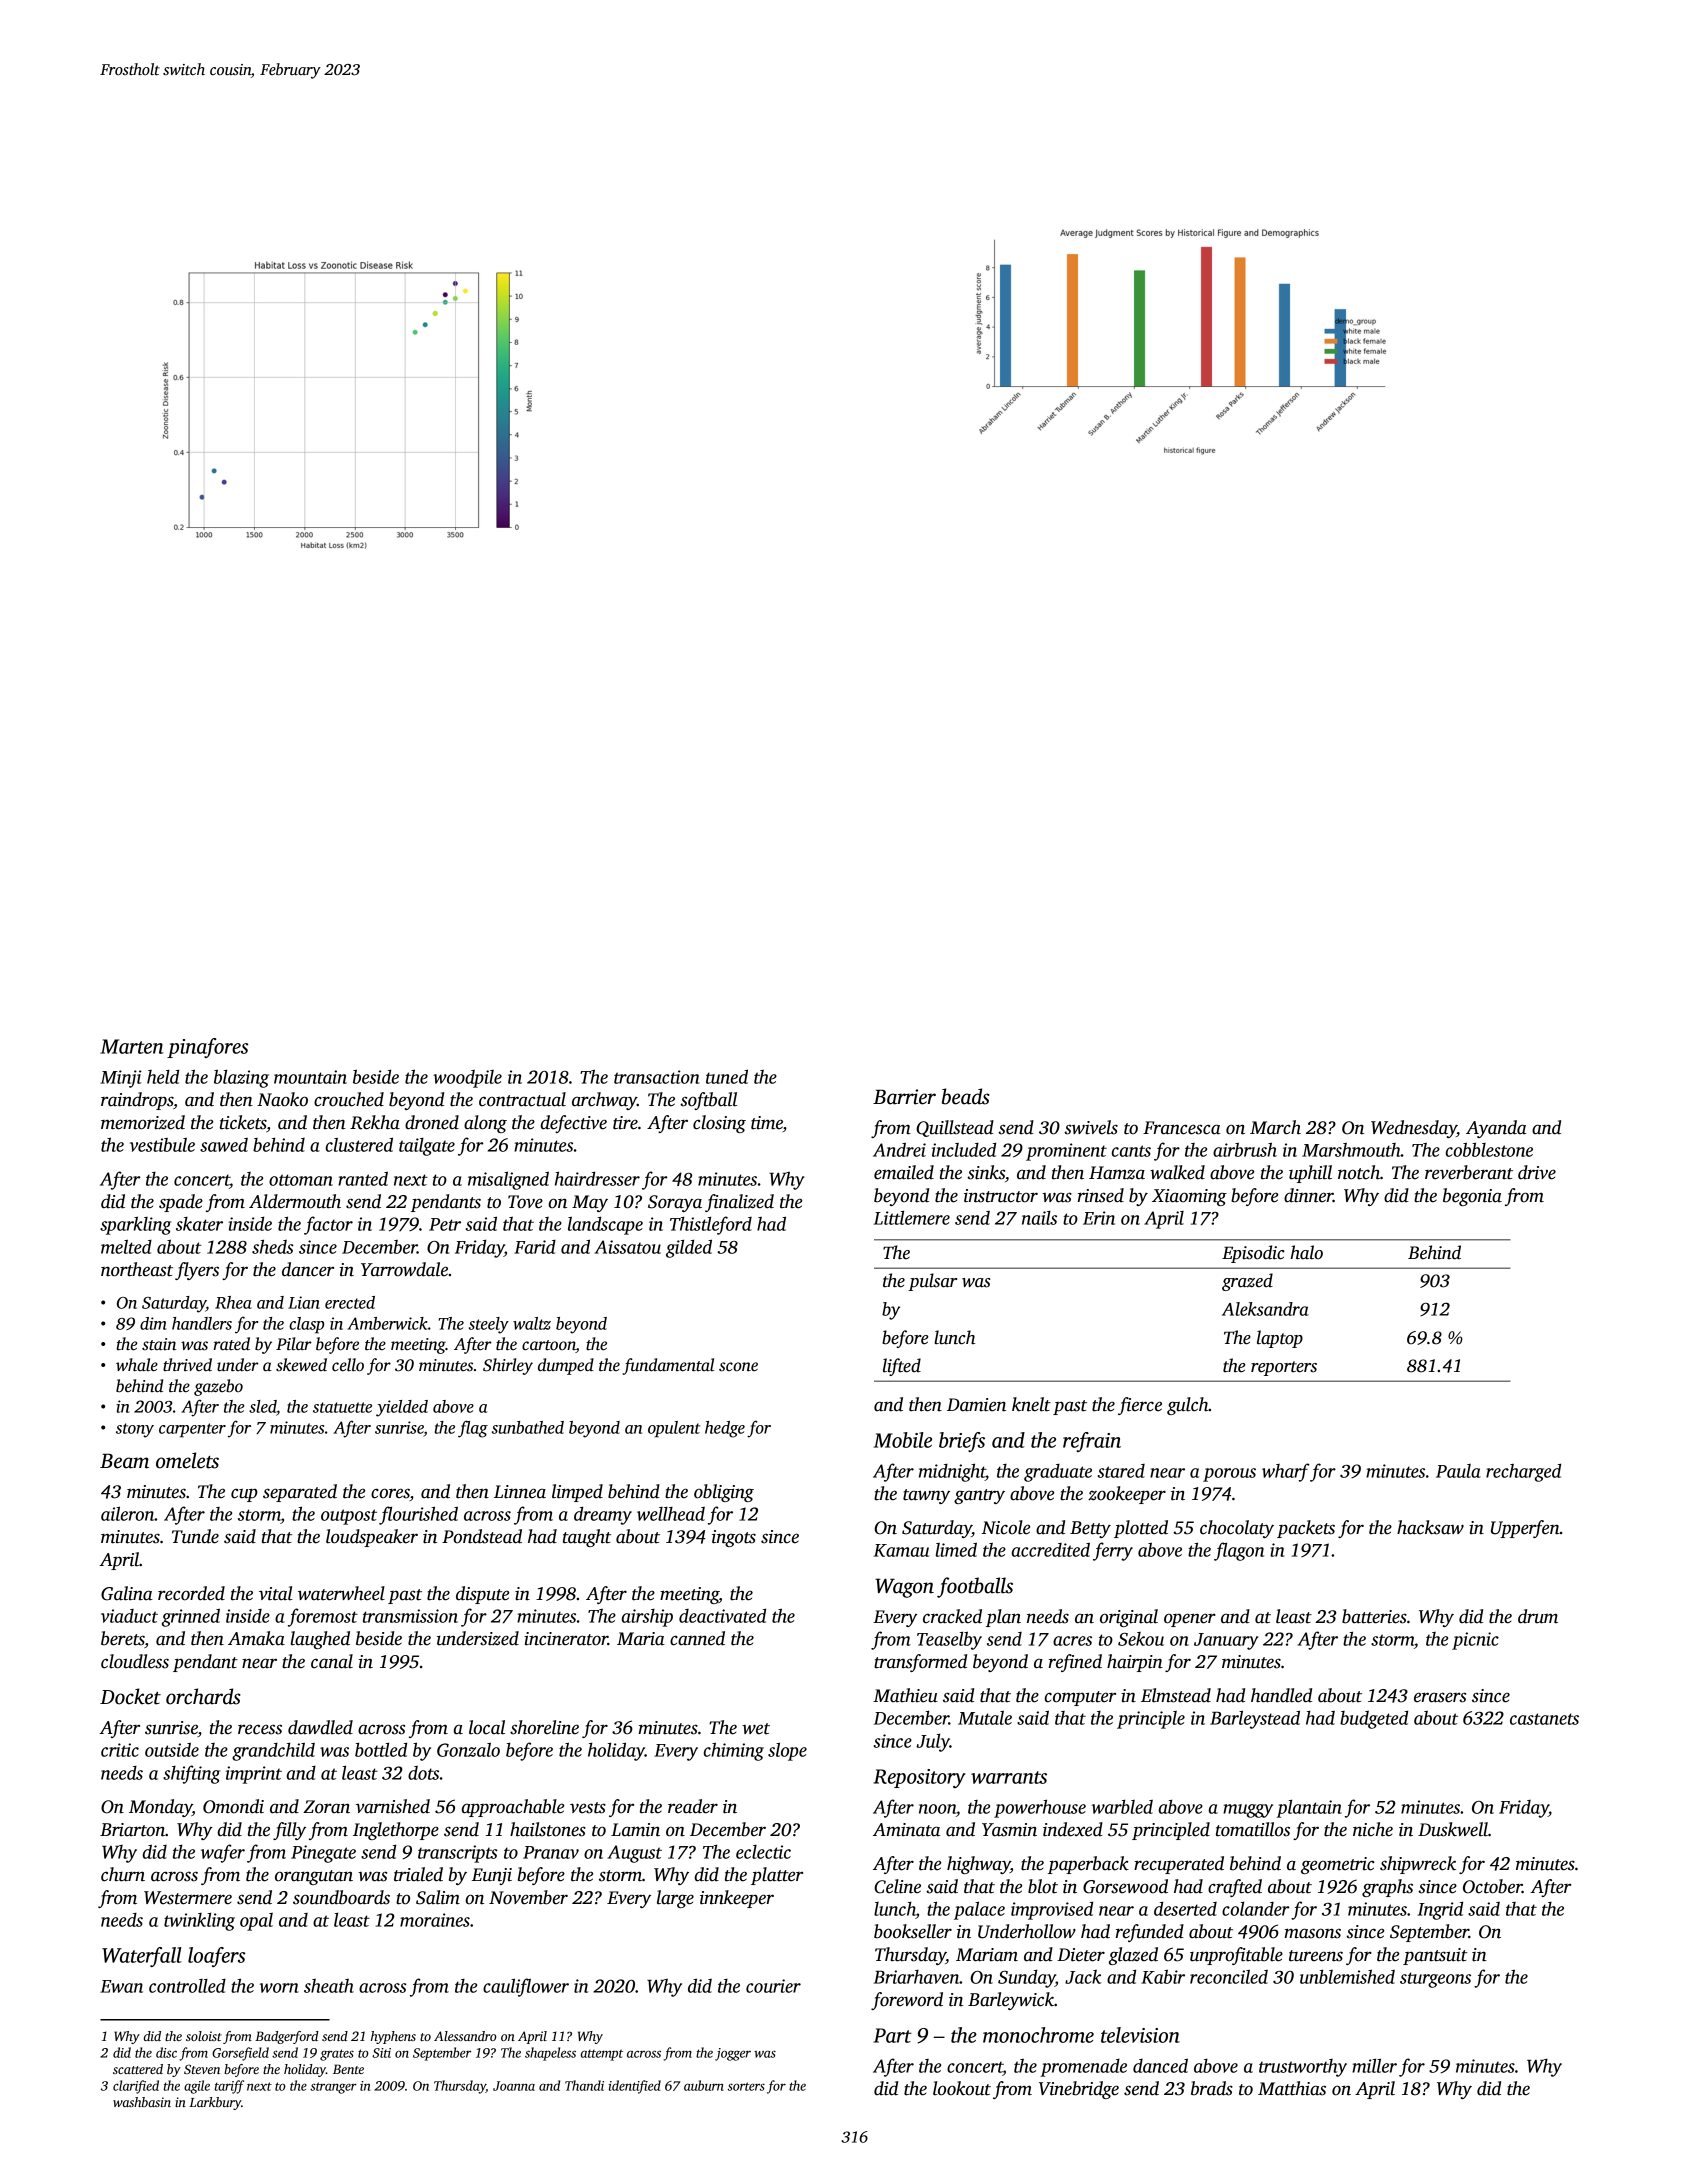  What do you see at coordinates (912, 1217) in the screenshot?
I see `Littlemere` at bounding box center [912, 1217].
